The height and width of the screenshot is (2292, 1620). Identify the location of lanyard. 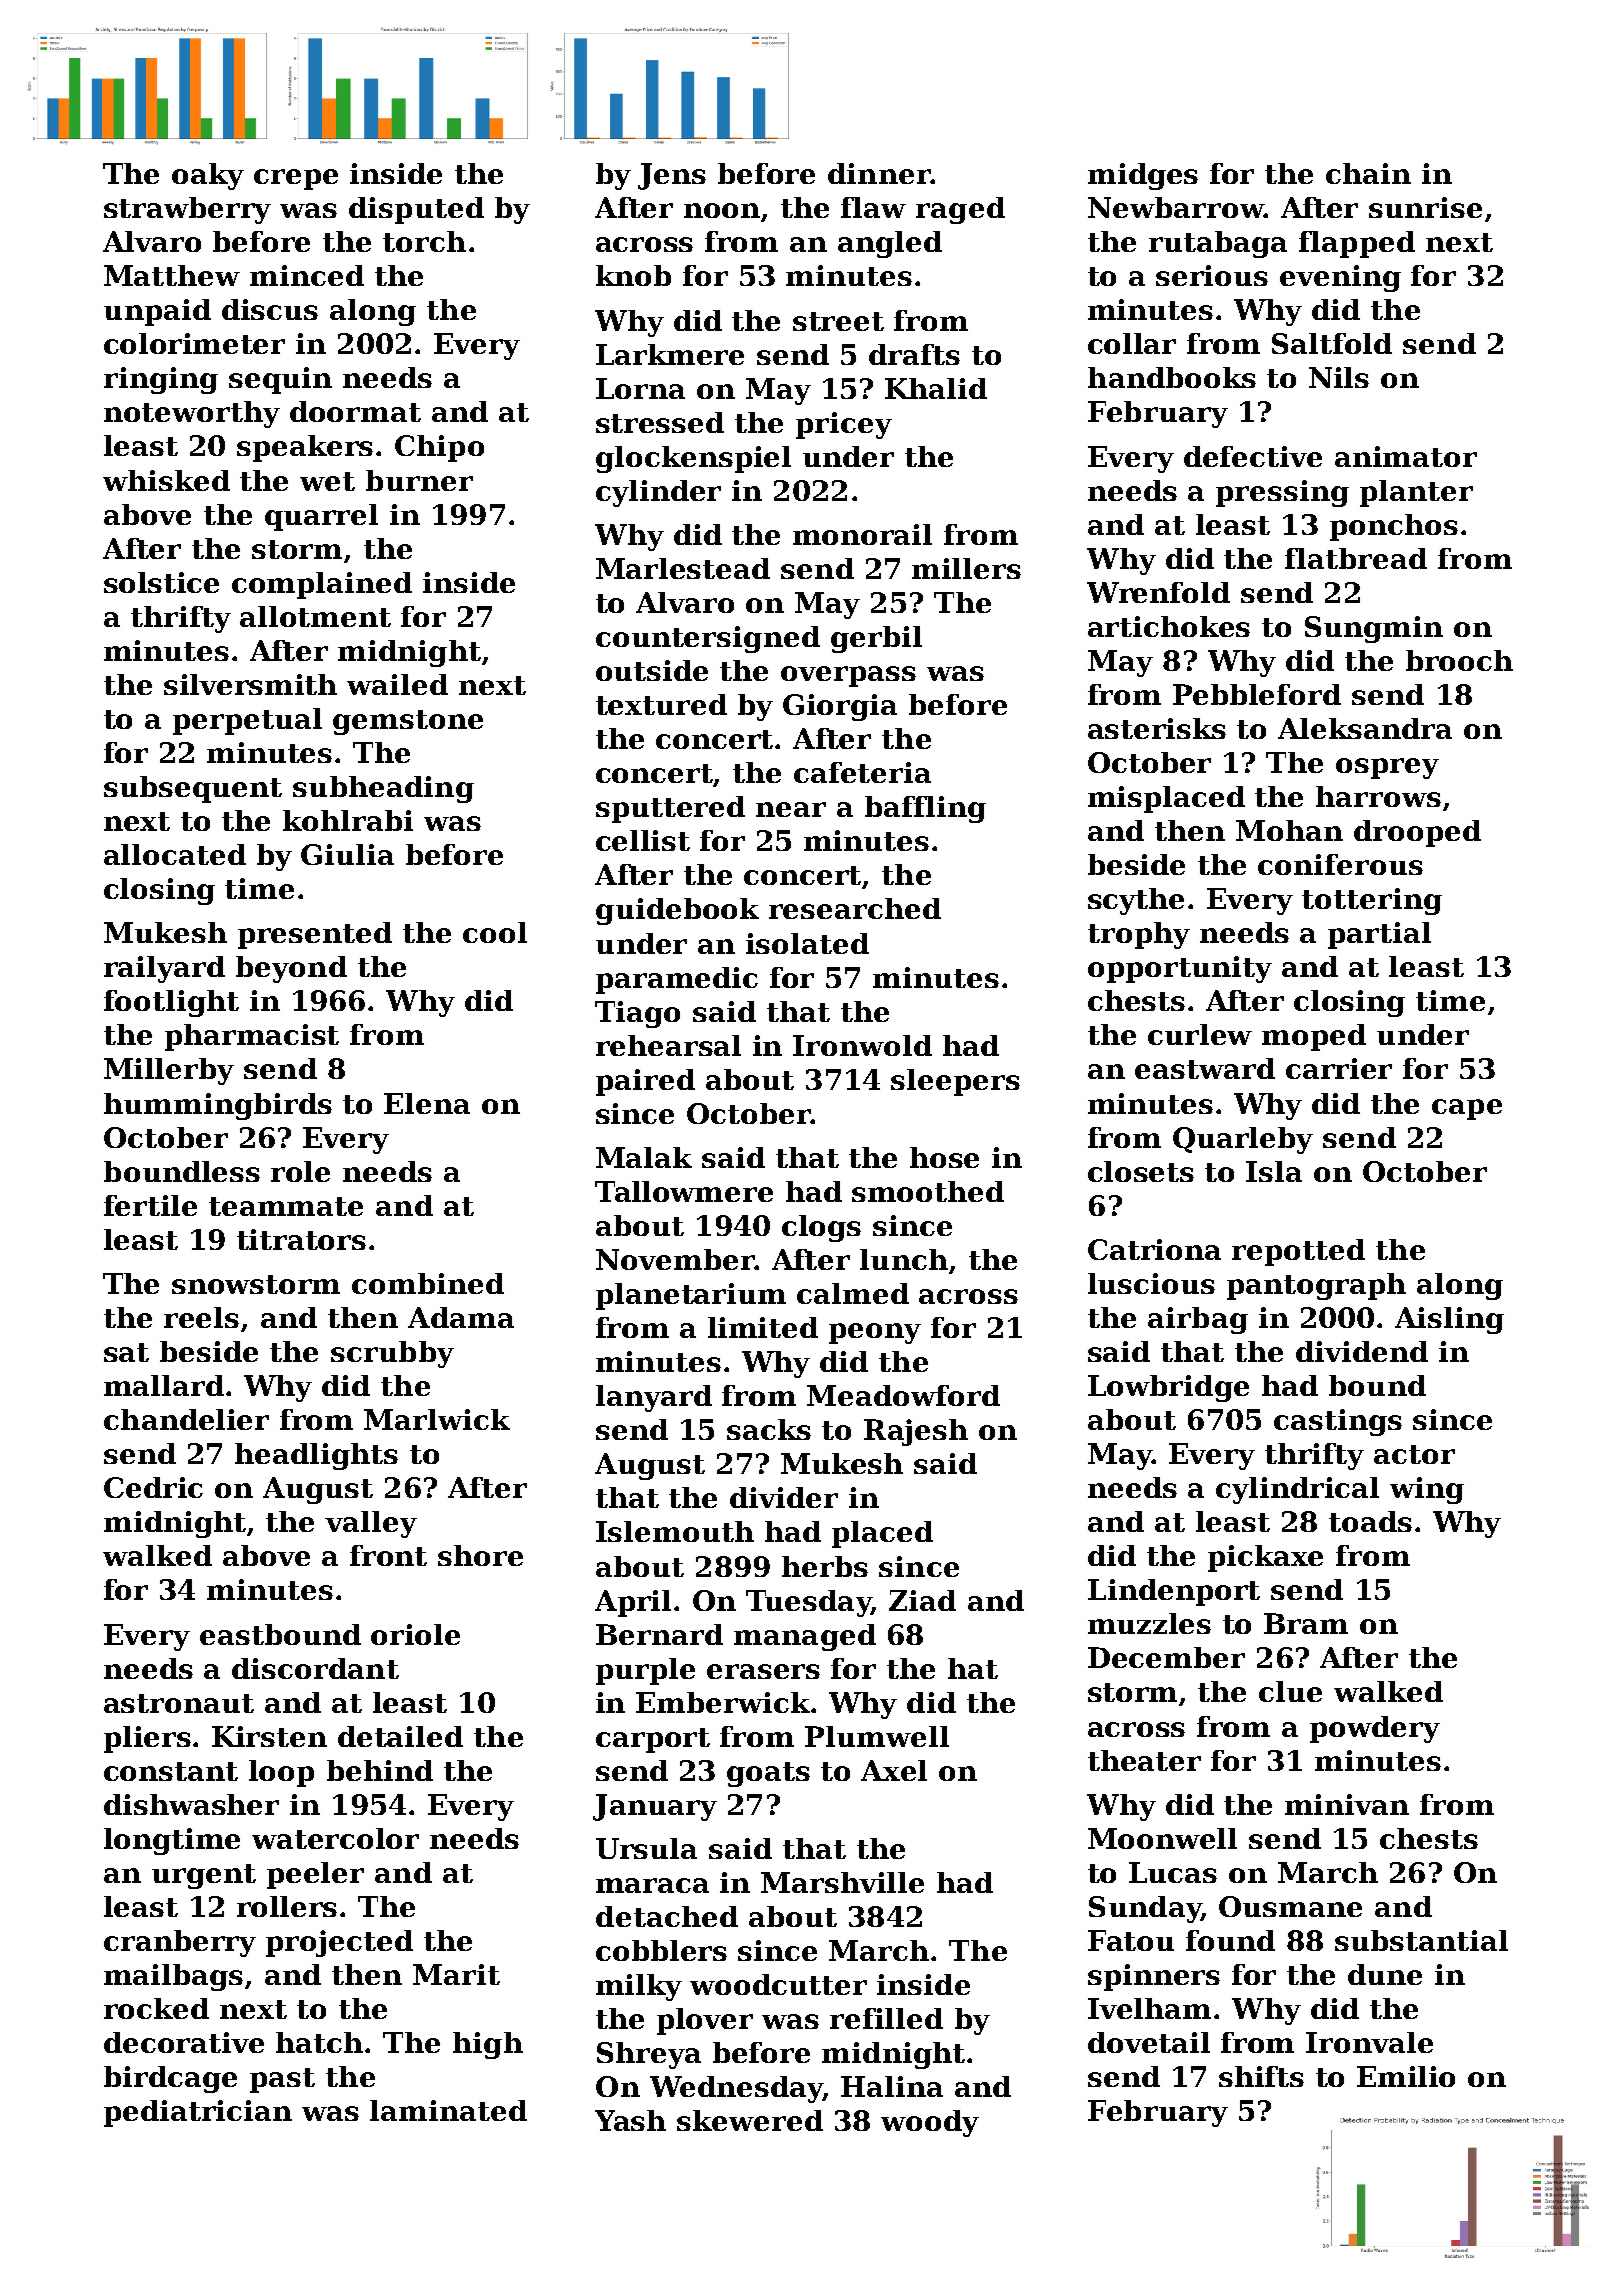
(654, 1398).
